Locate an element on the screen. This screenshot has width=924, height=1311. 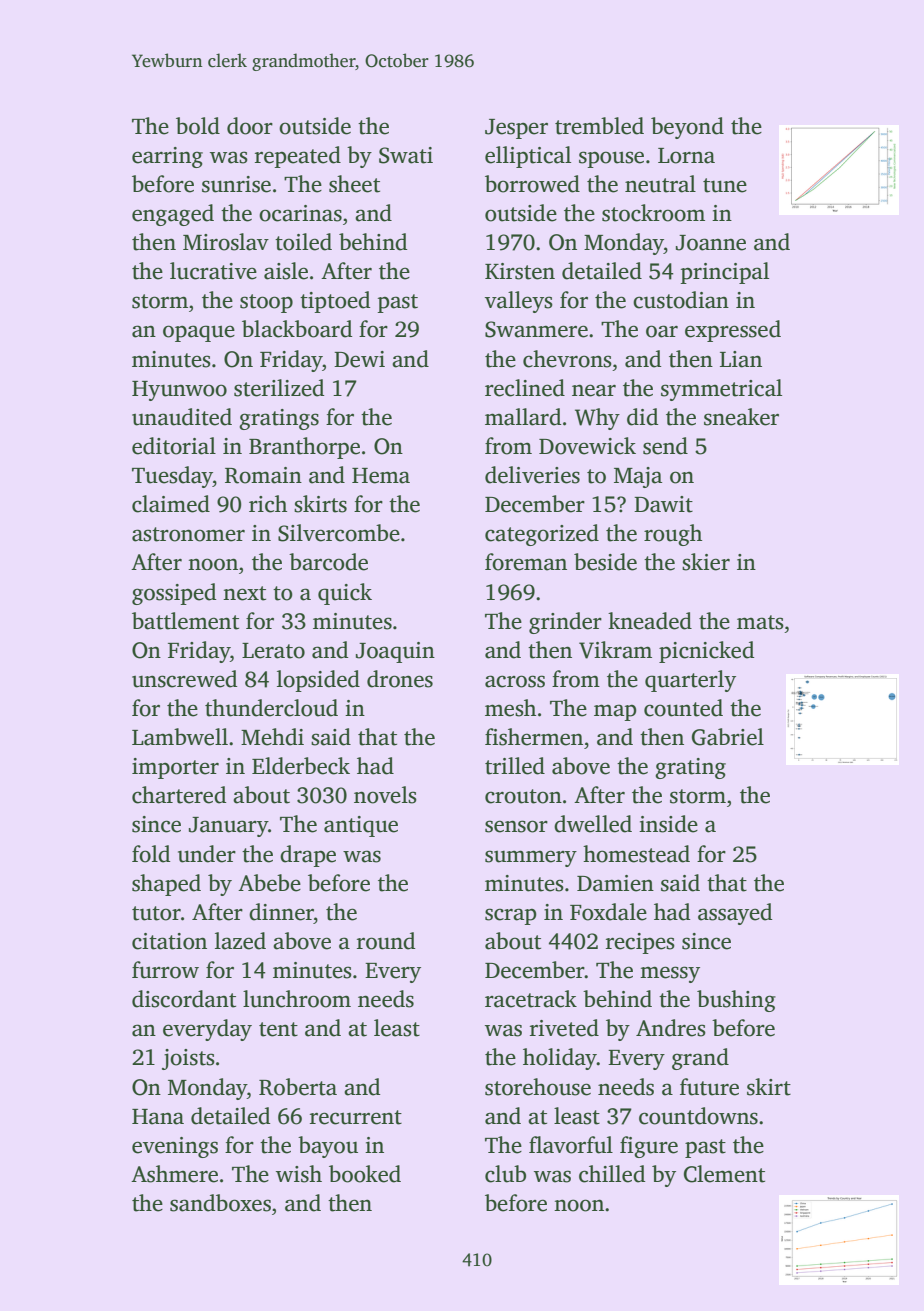
Roberta is located at coordinates (298, 1087).
